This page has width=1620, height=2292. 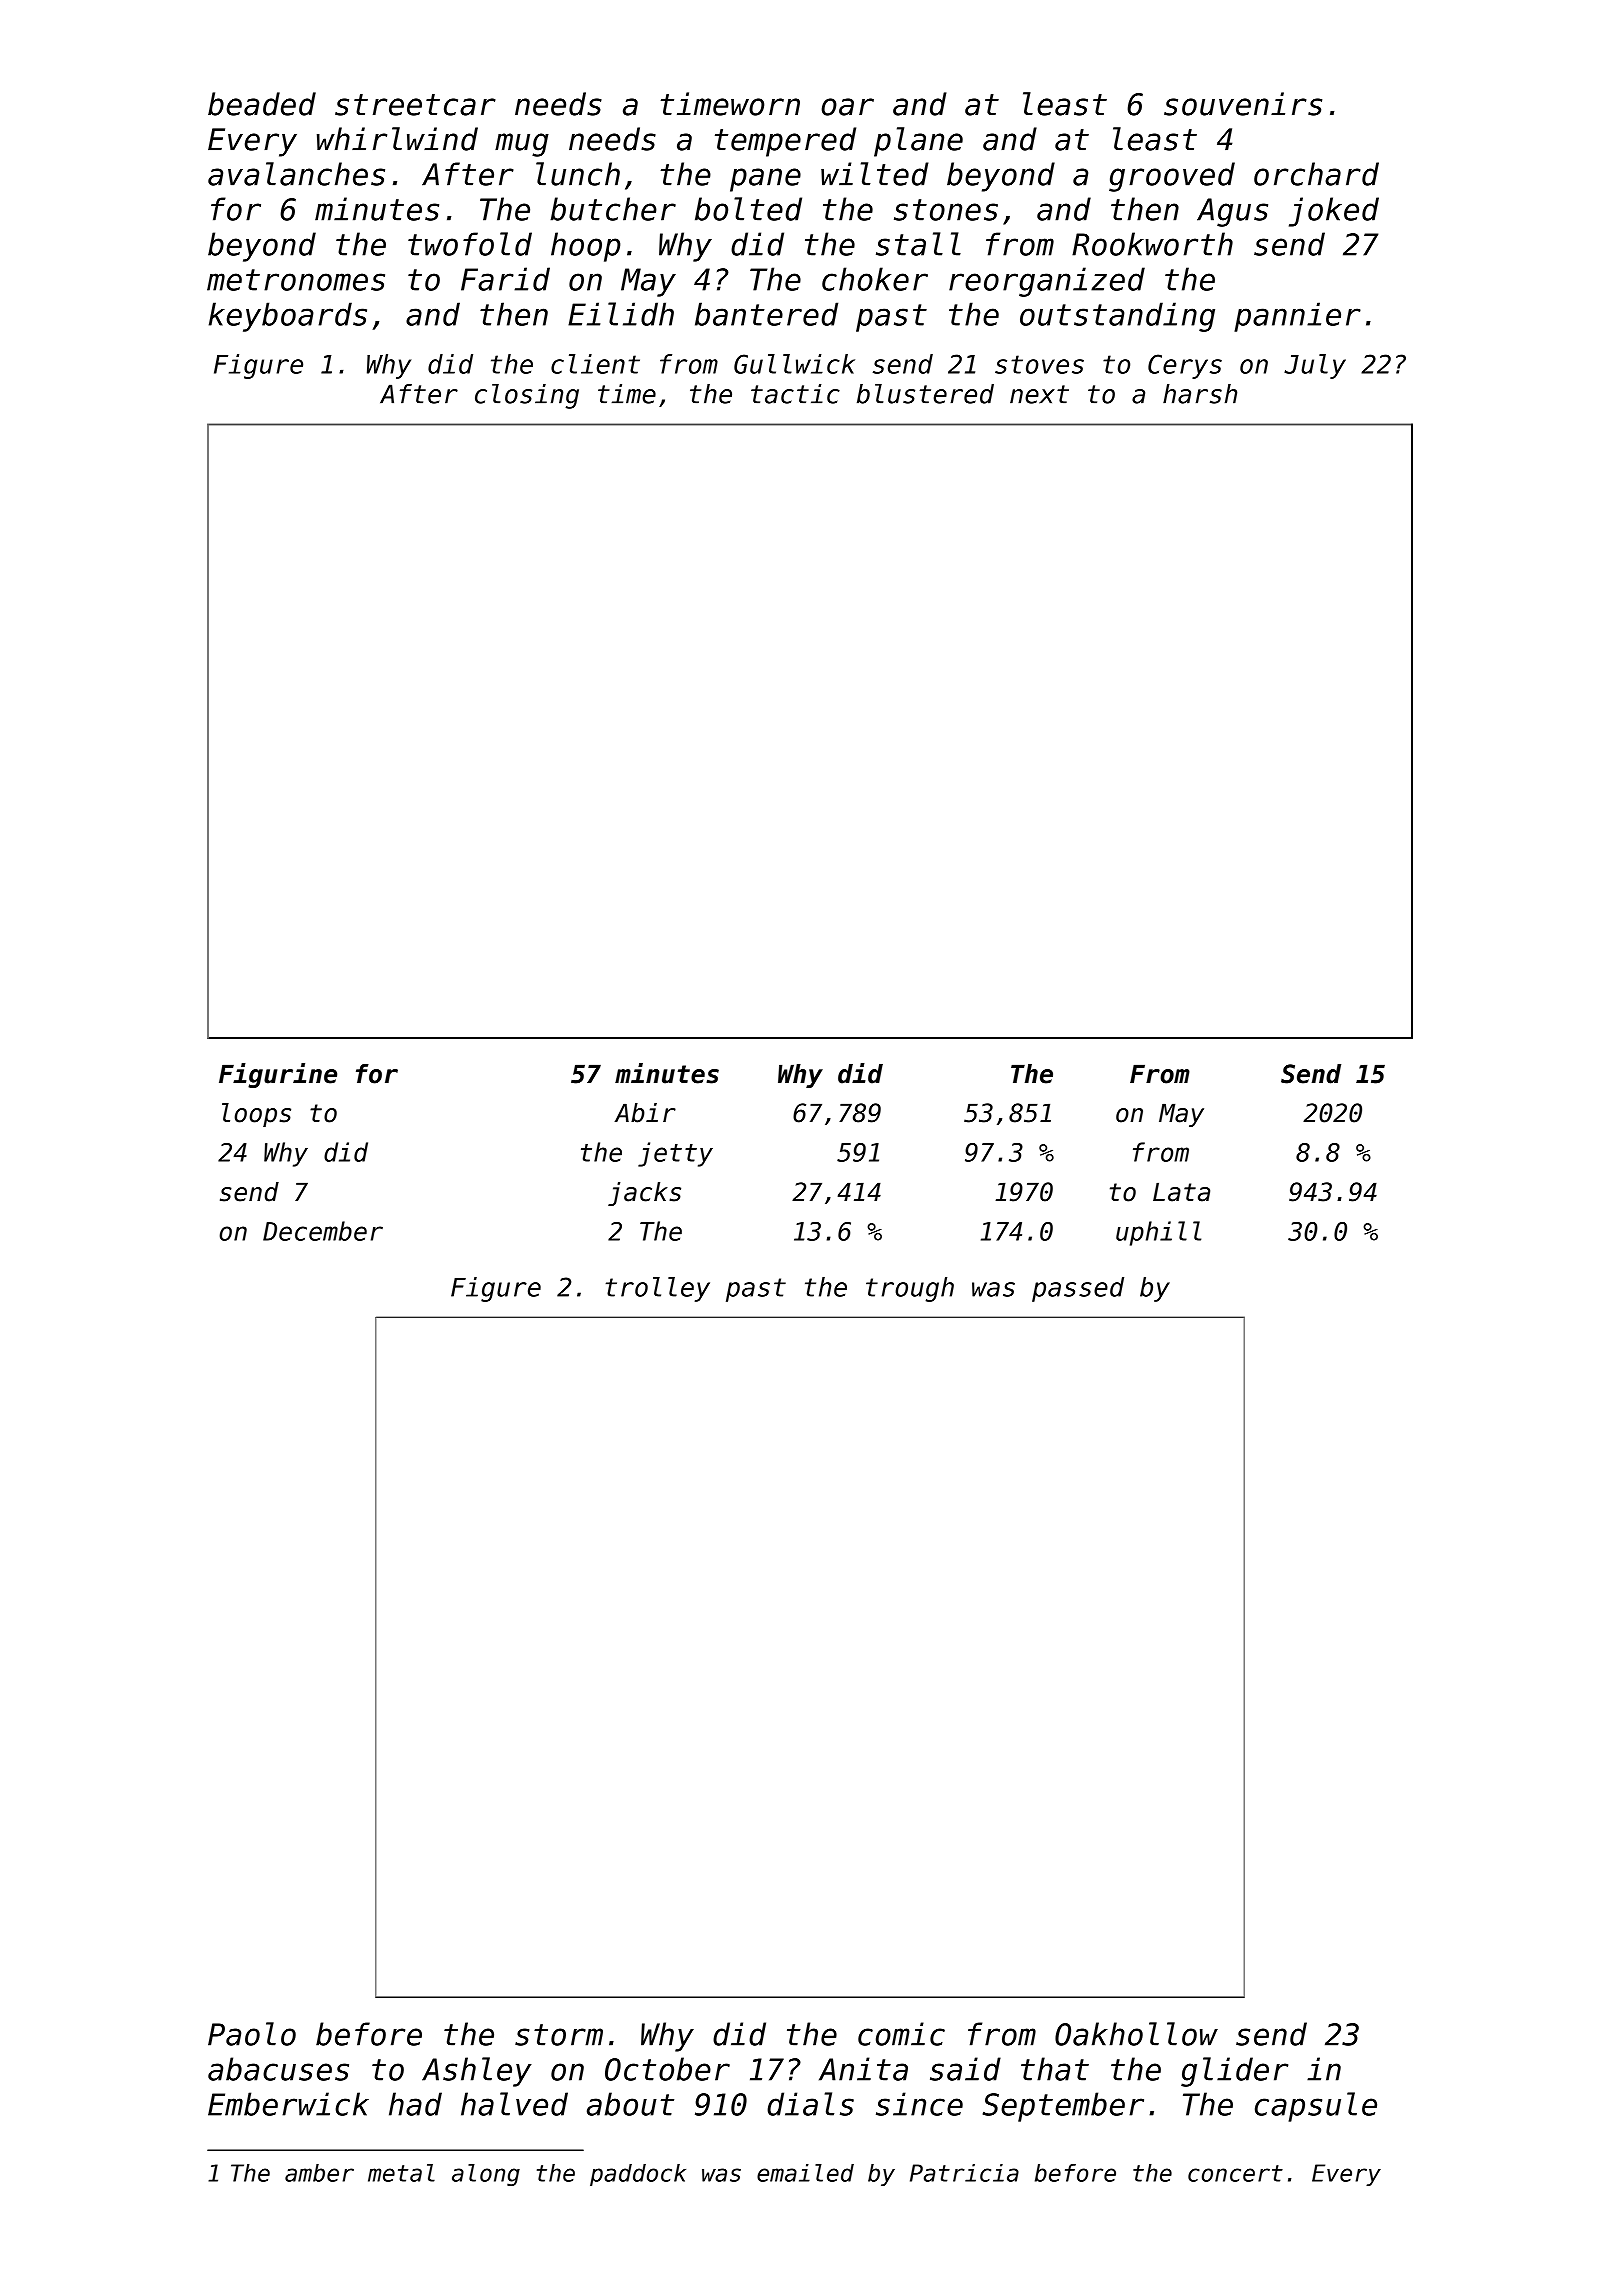 What do you see at coordinates (1315, 366) in the page?
I see `July` at bounding box center [1315, 366].
